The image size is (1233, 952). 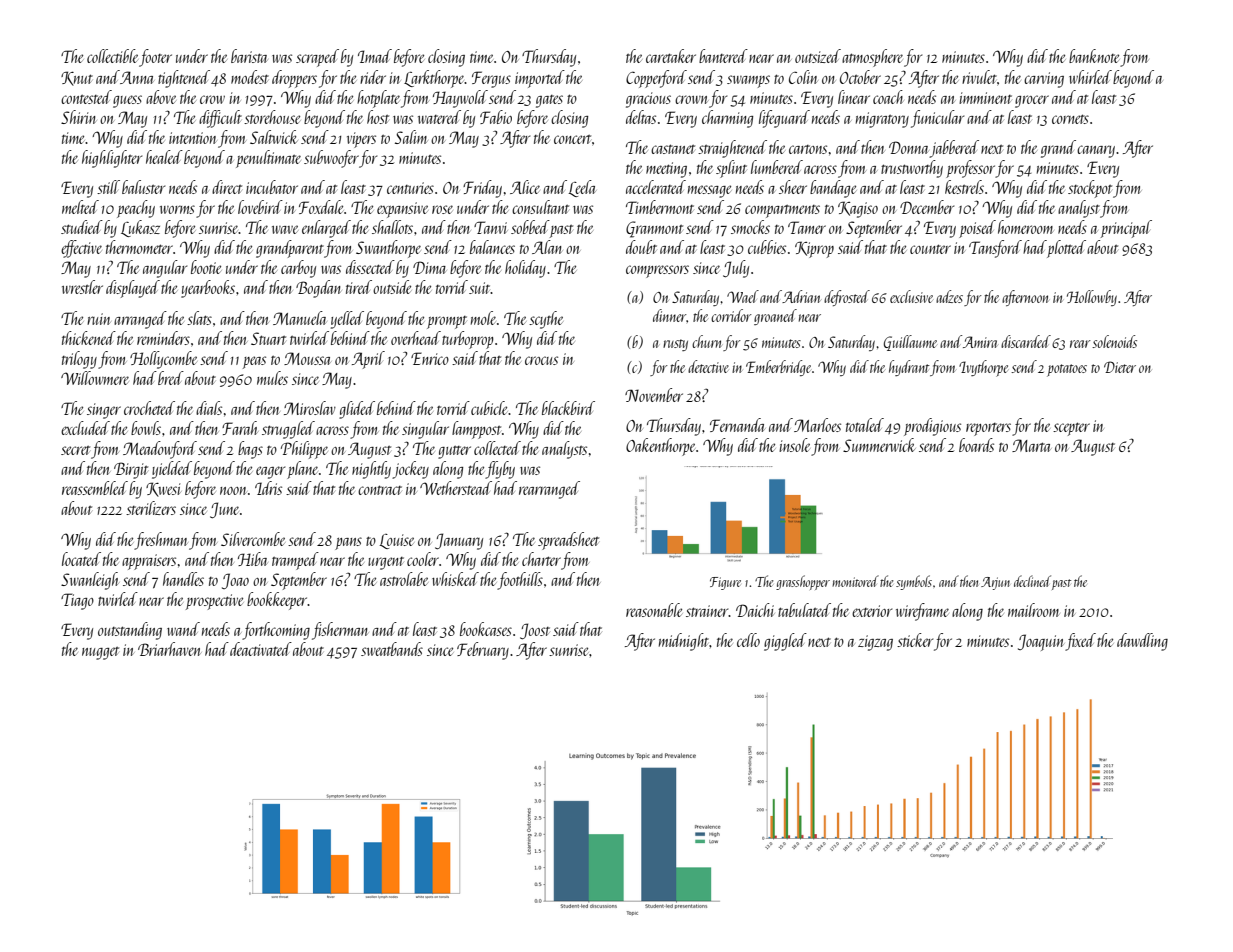 I want to click on Dieter, so click(x=1120, y=367).
